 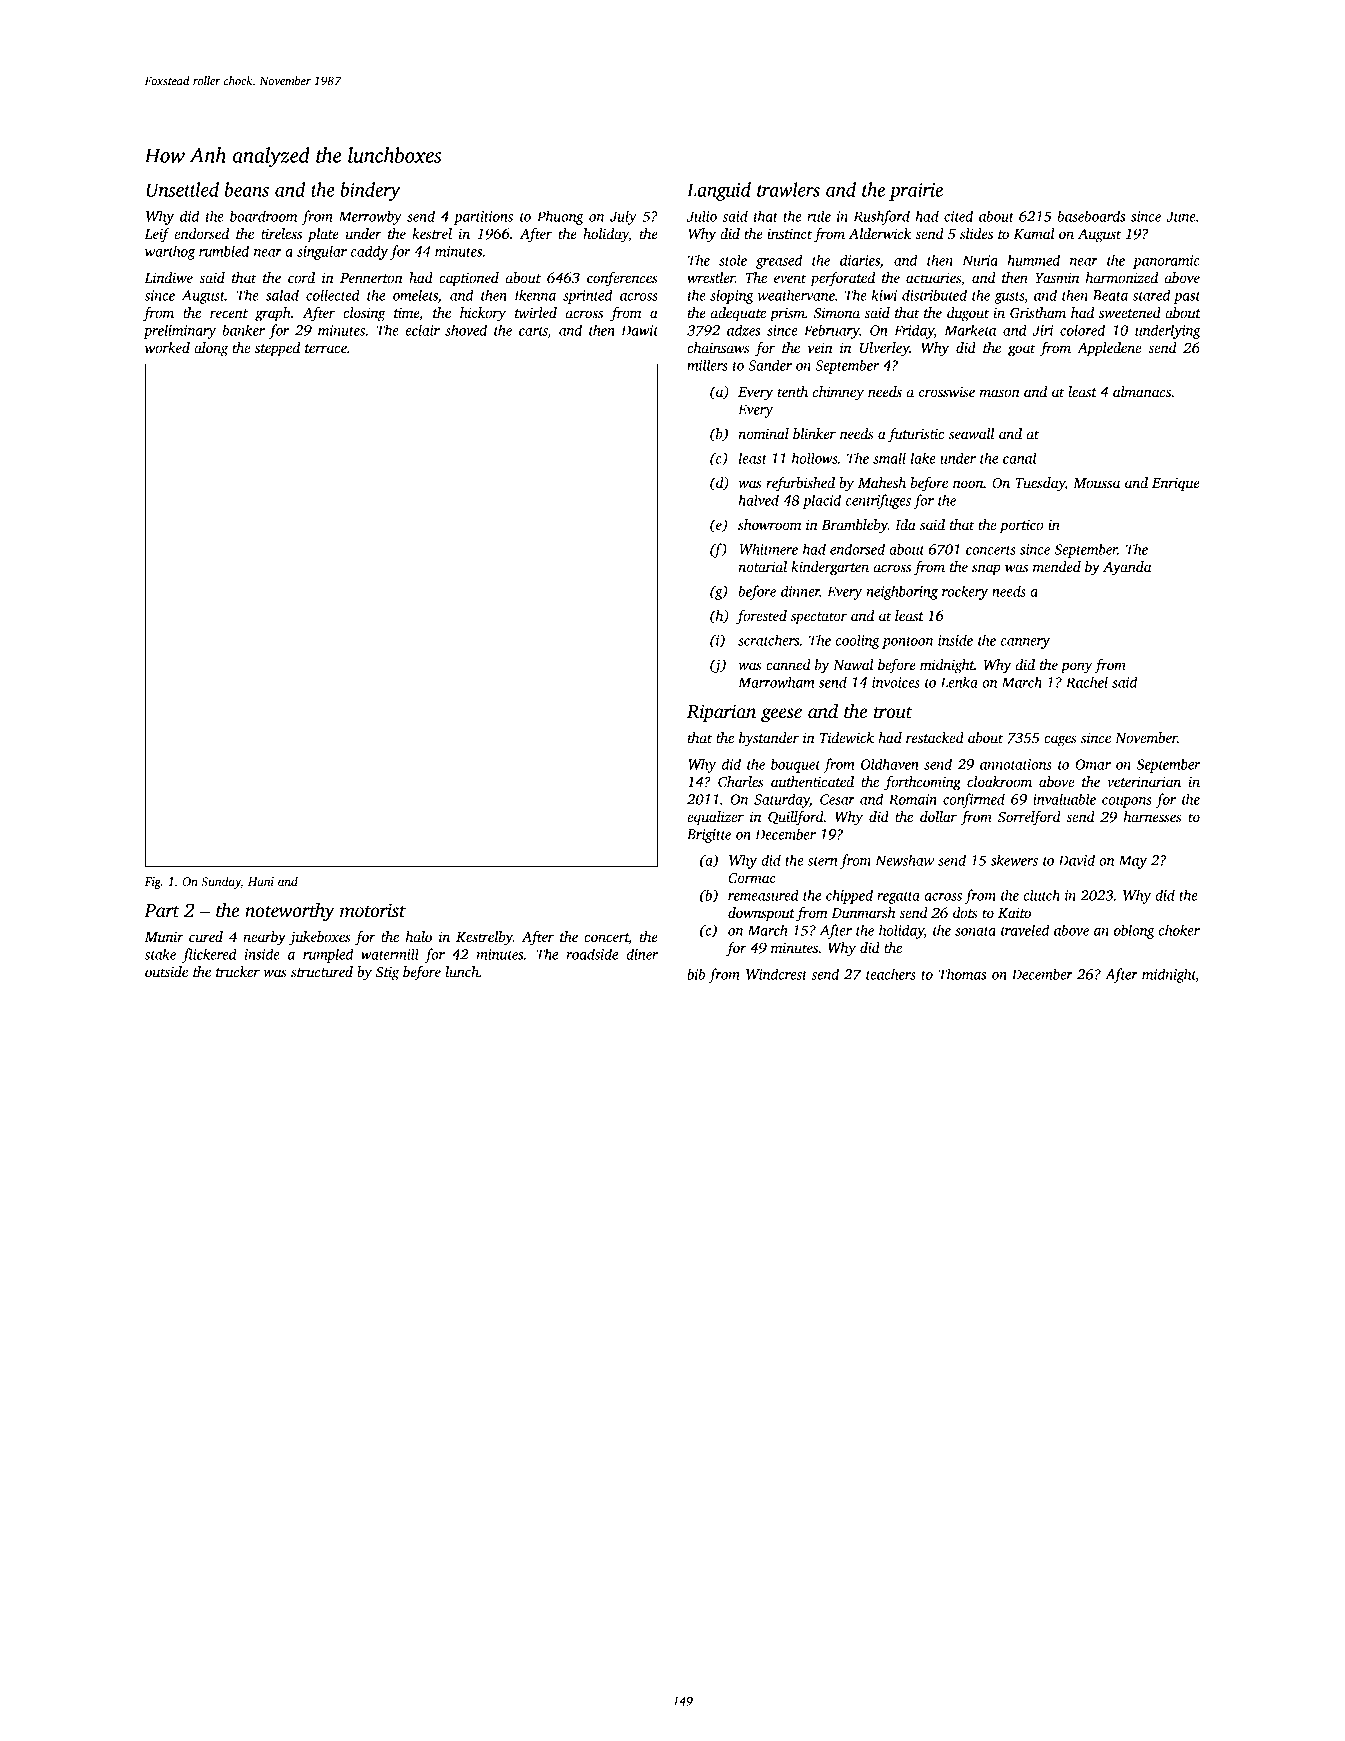 I want to click on dinner, so click(x=800, y=591).
